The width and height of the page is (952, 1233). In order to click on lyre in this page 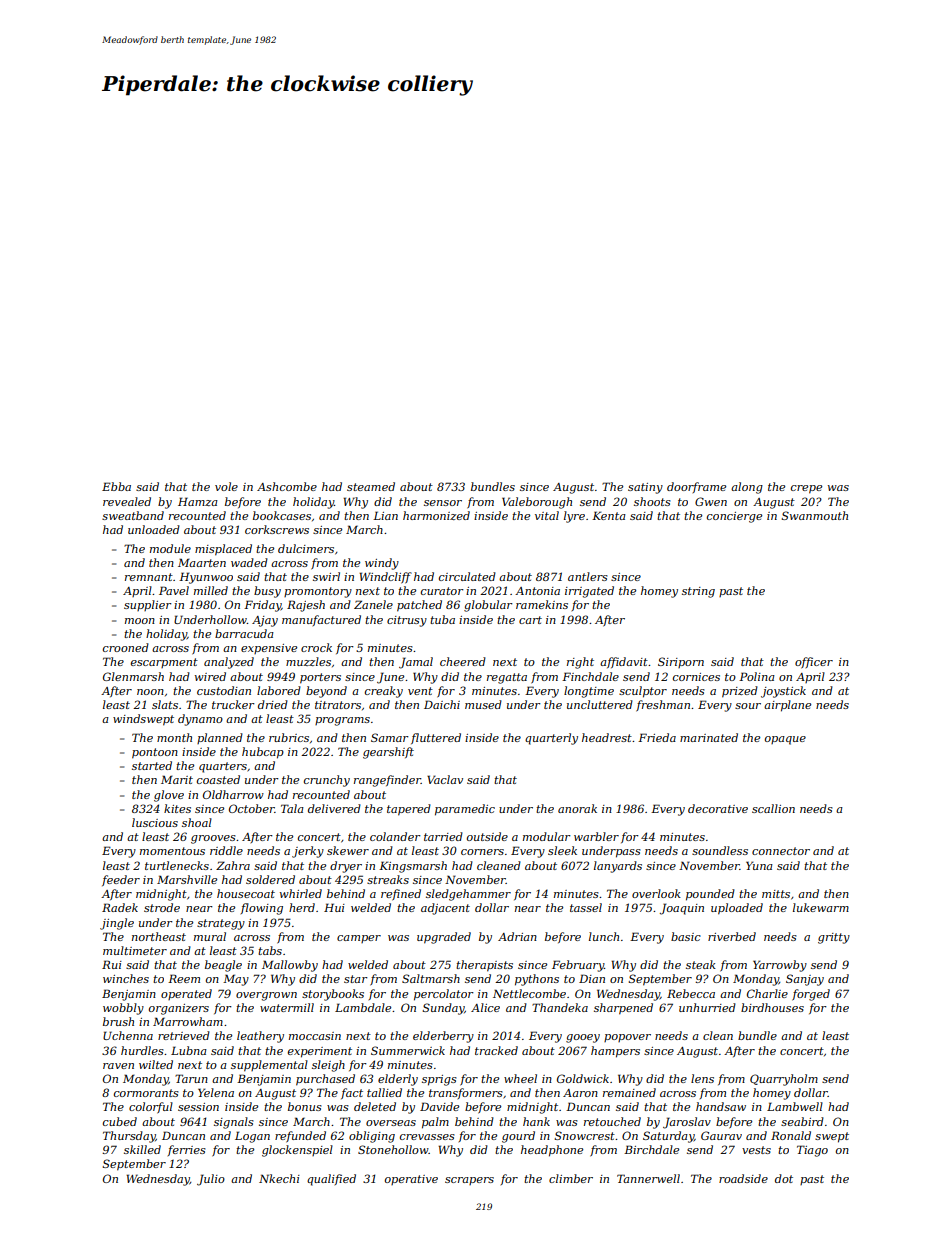, I will do `click(574, 517)`.
